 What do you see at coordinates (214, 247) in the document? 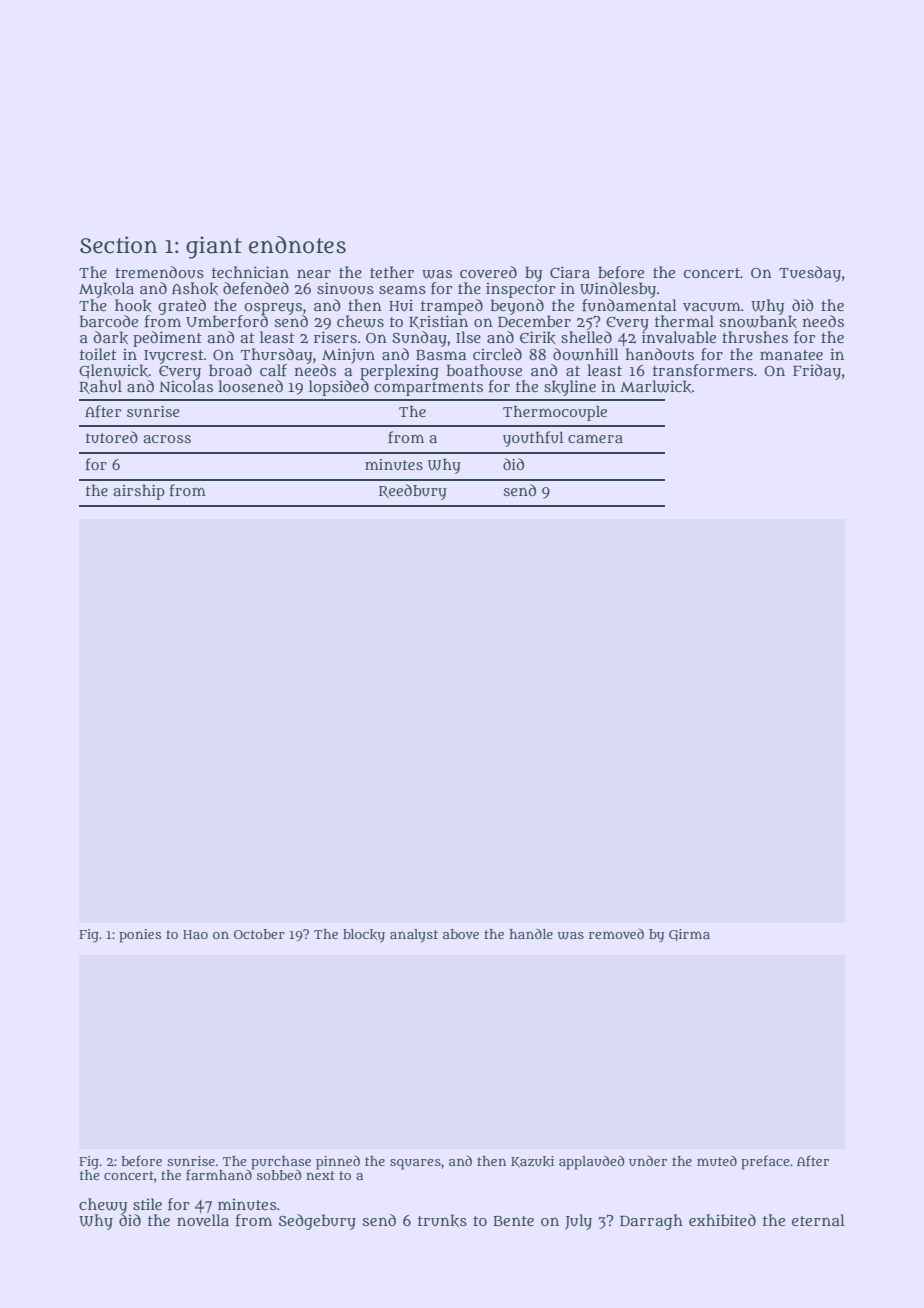
I see `giant` at bounding box center [214, 247].
